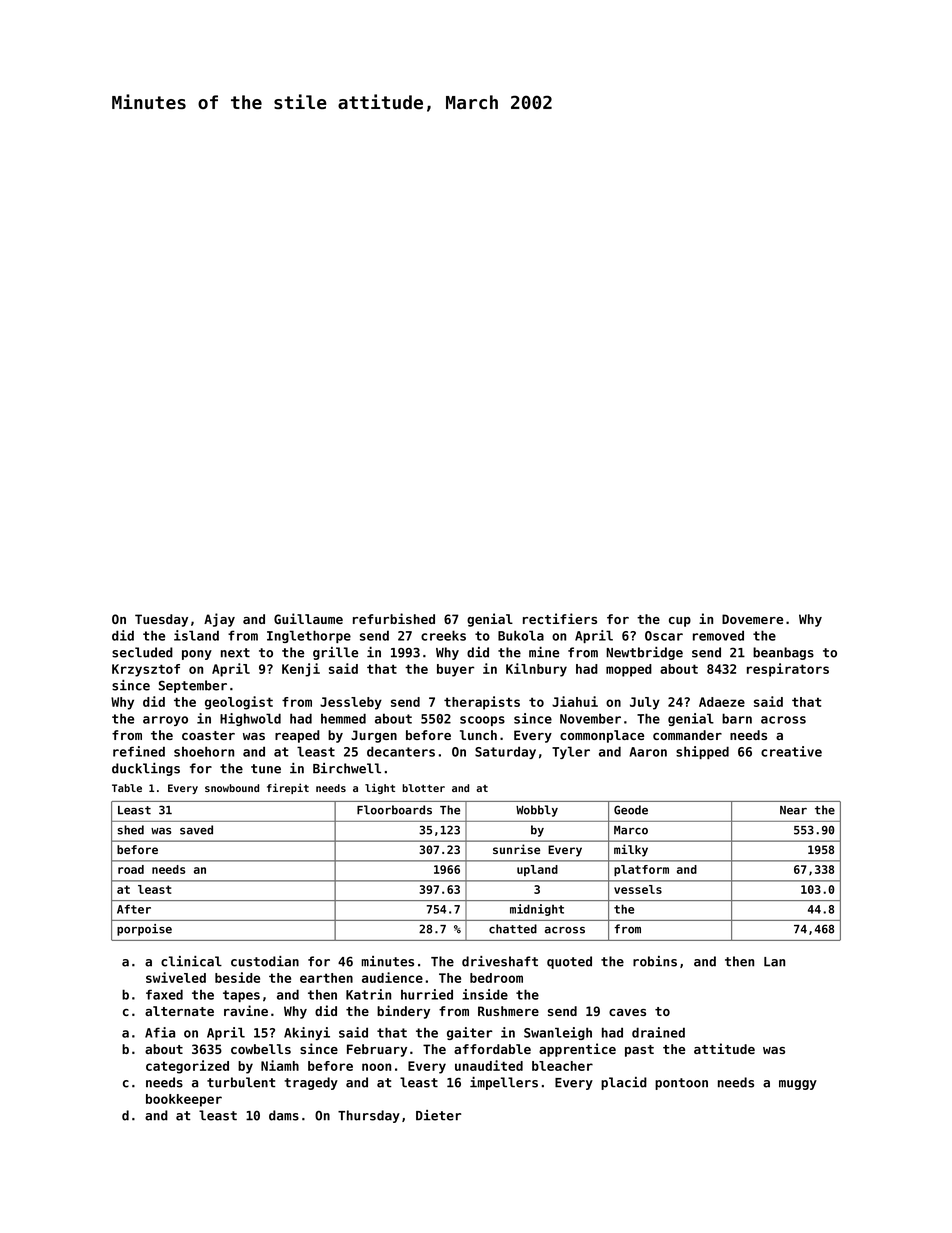 The height and width of the screenshot is (1233, 952). What do you see at coordinates (161, 620) in the screenshot?
I see `Tuesday` at bounding box center [161, 620].
